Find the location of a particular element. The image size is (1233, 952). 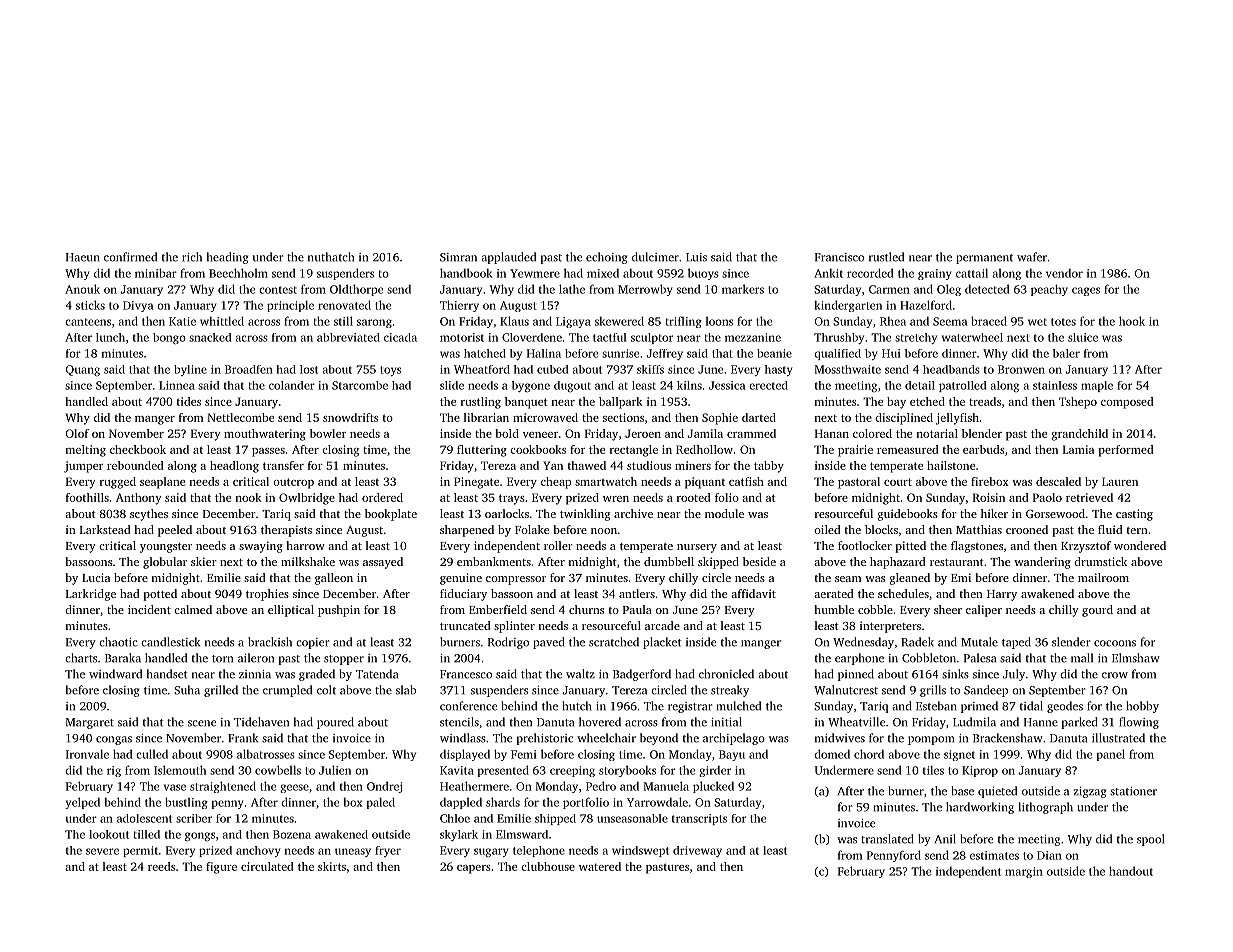

trophies is located at coordinates (267, 595).
